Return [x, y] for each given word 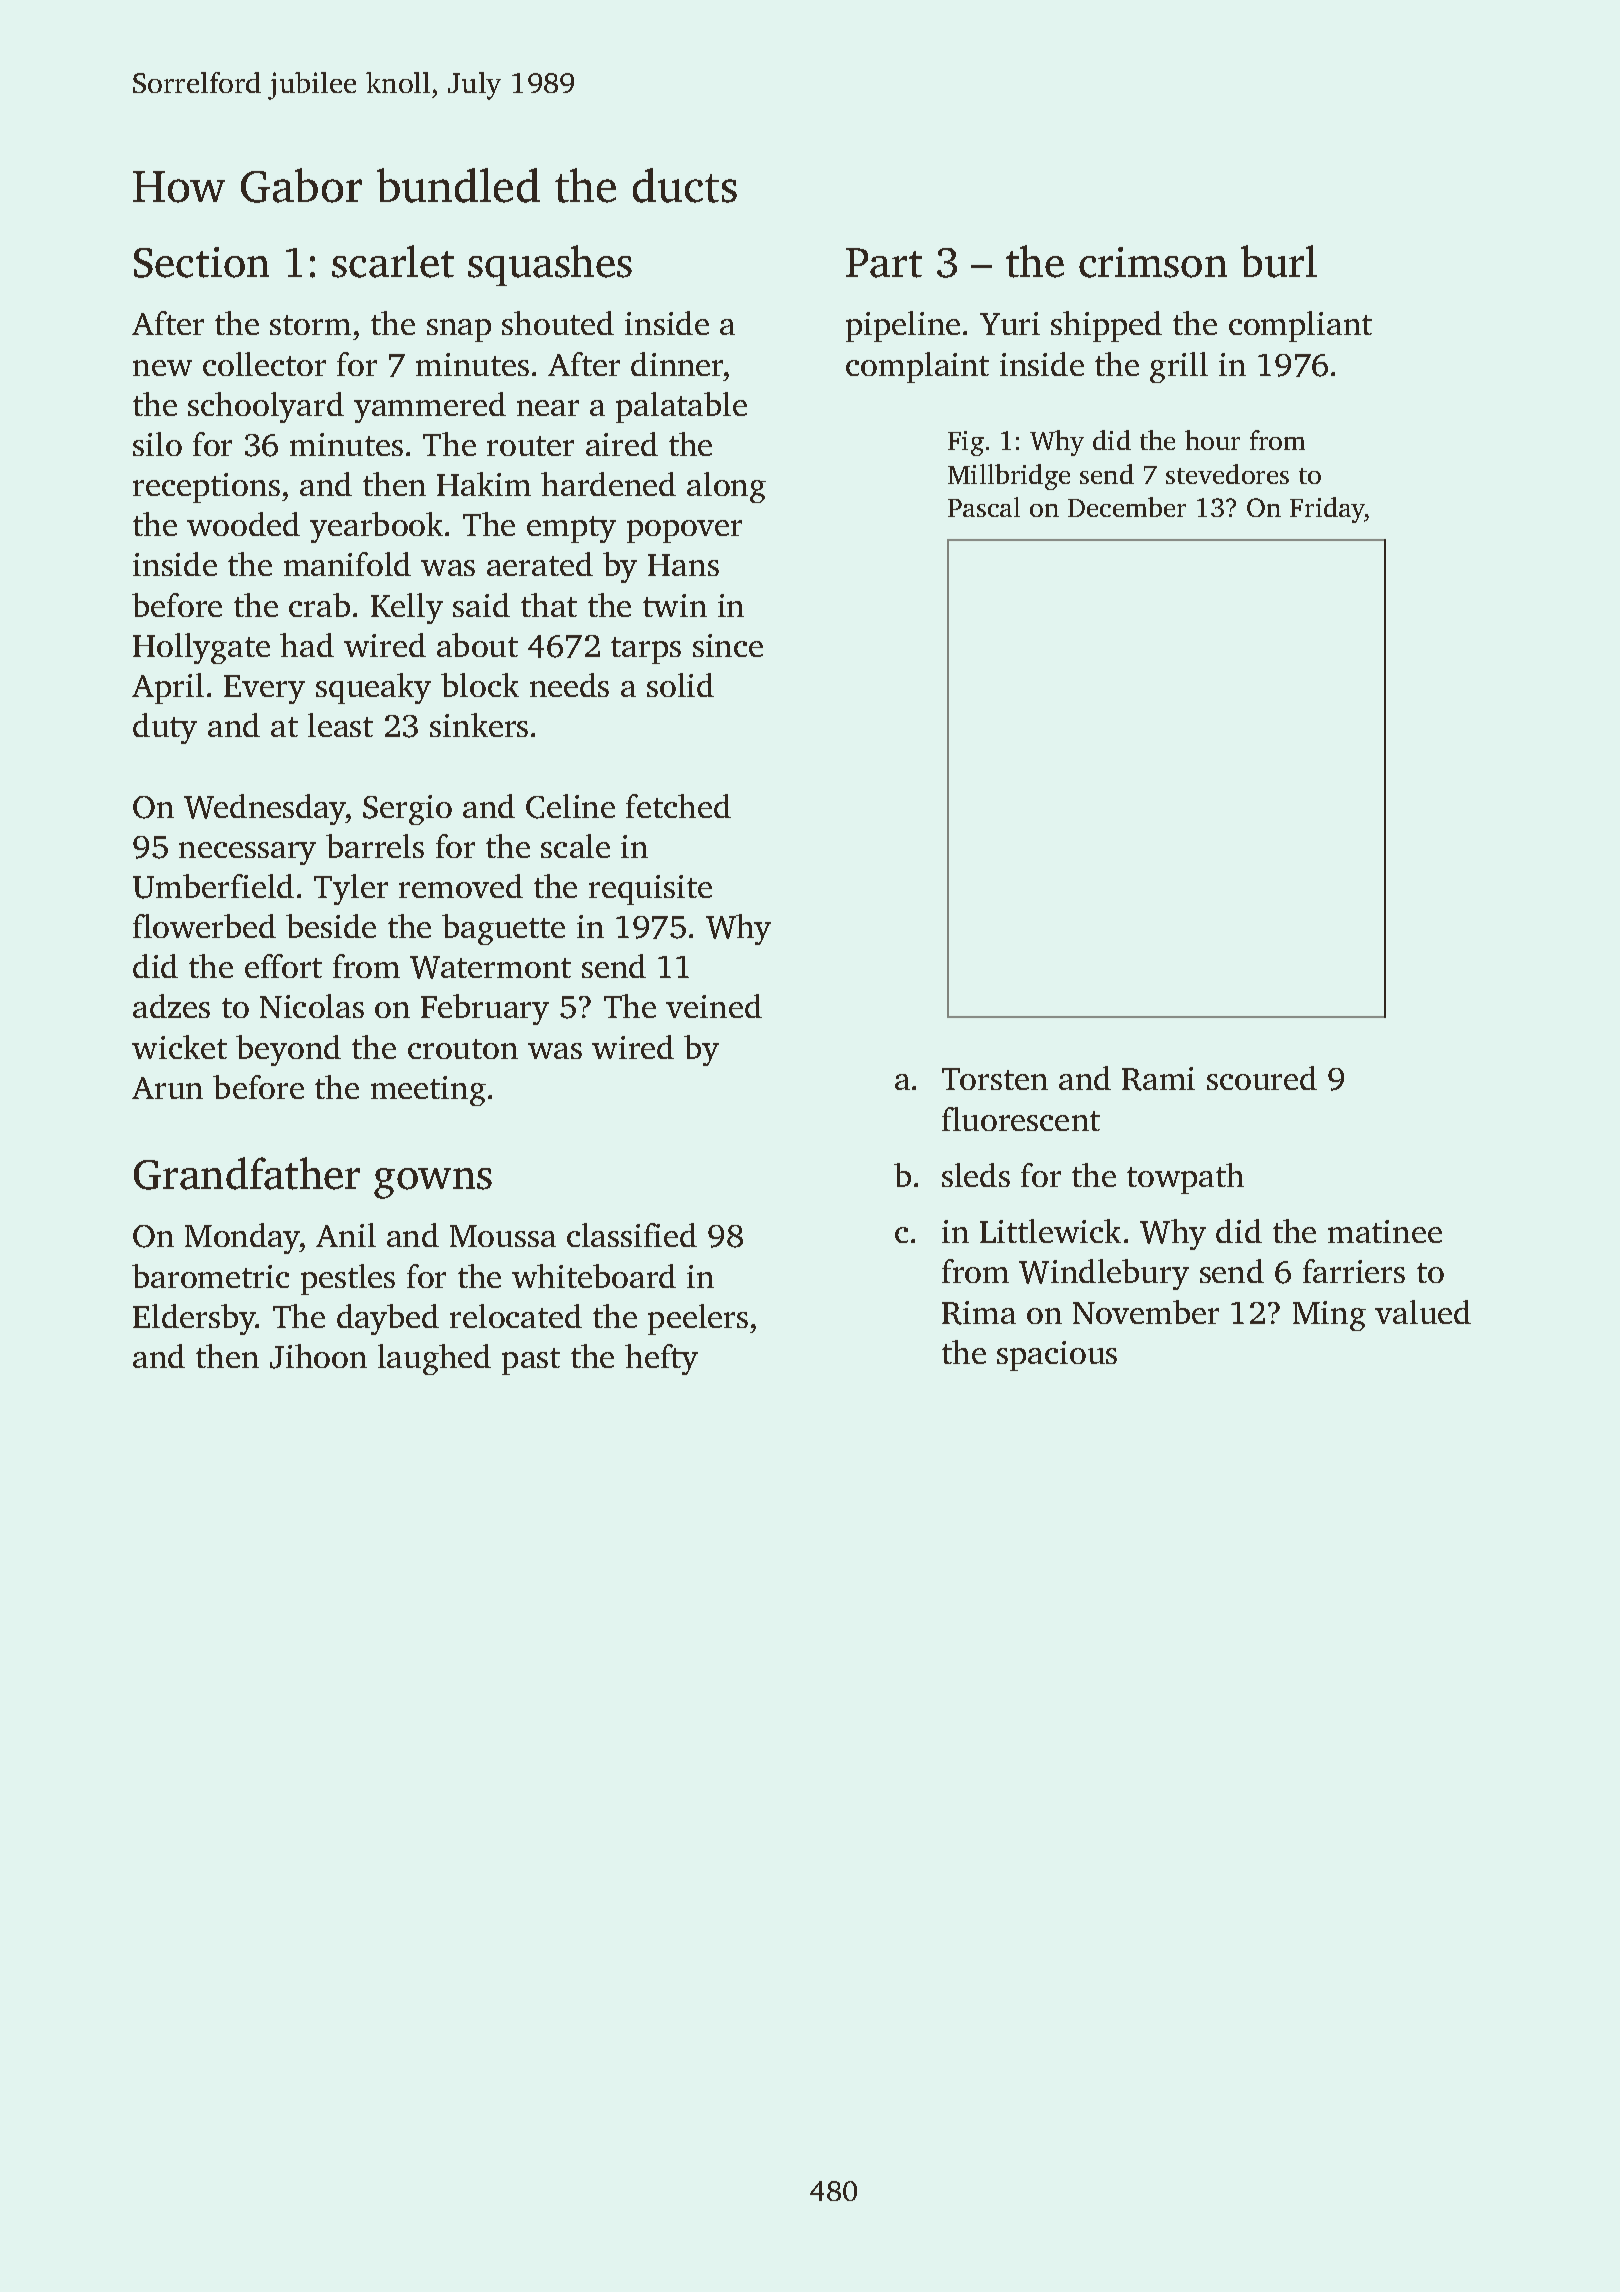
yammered [430, 407]
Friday [1327, 510]
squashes [550, 265]
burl [1279, 261]
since [728, 645]
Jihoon [318, 1356]
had [307, 645]
